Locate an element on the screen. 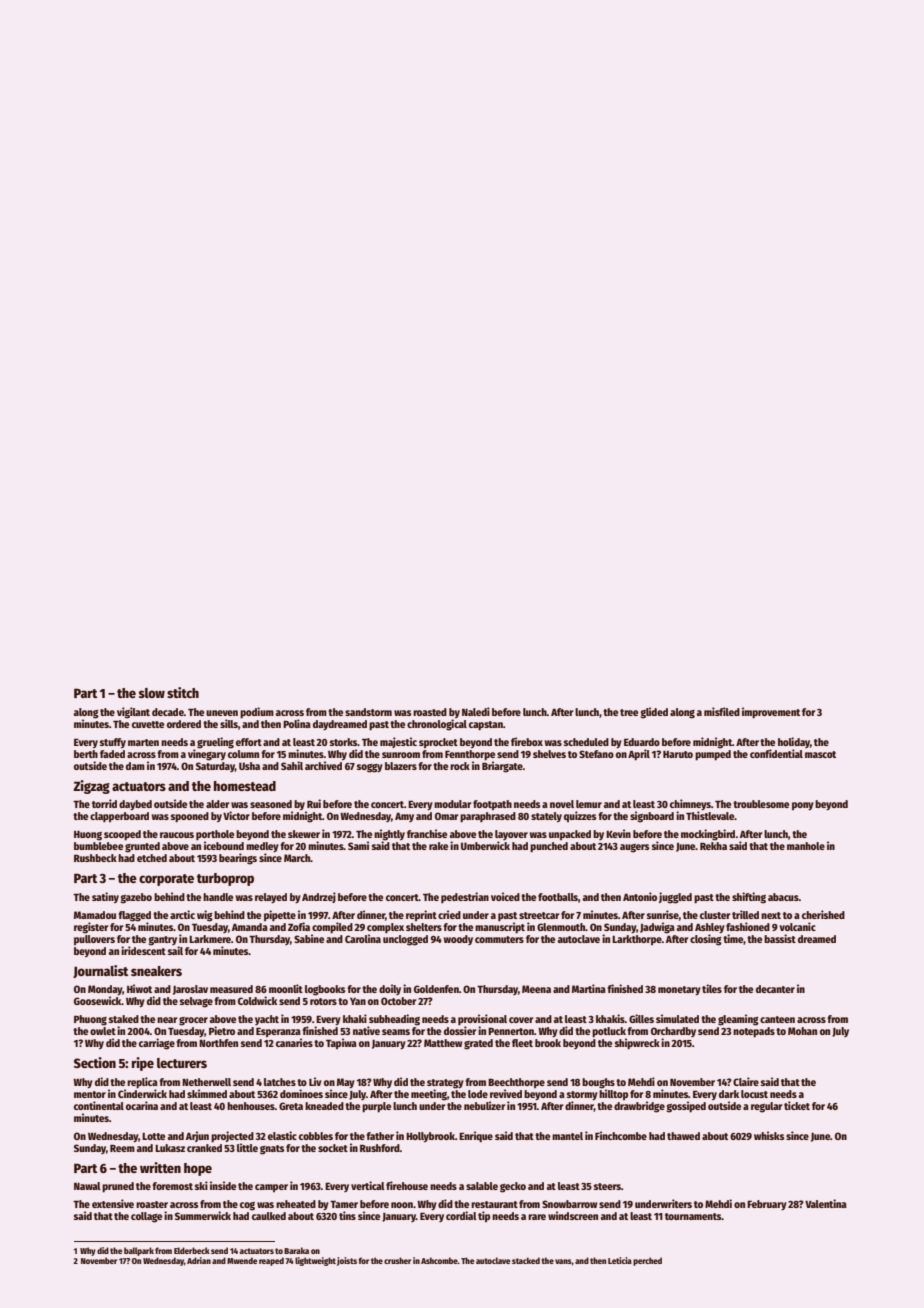  stitch is located at coordinates (183, 692).
